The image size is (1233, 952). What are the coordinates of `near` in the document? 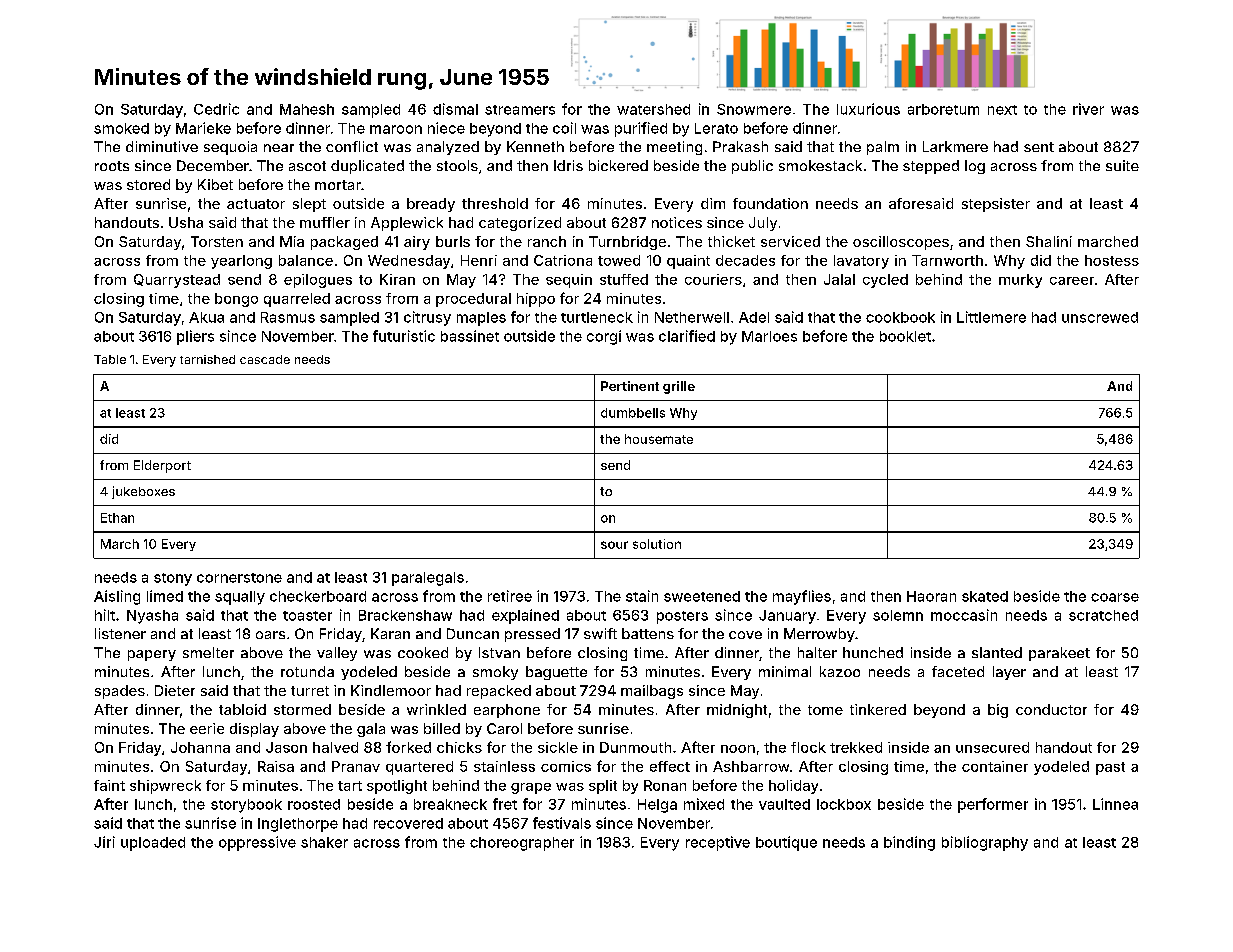 It's located at (279, 148).
